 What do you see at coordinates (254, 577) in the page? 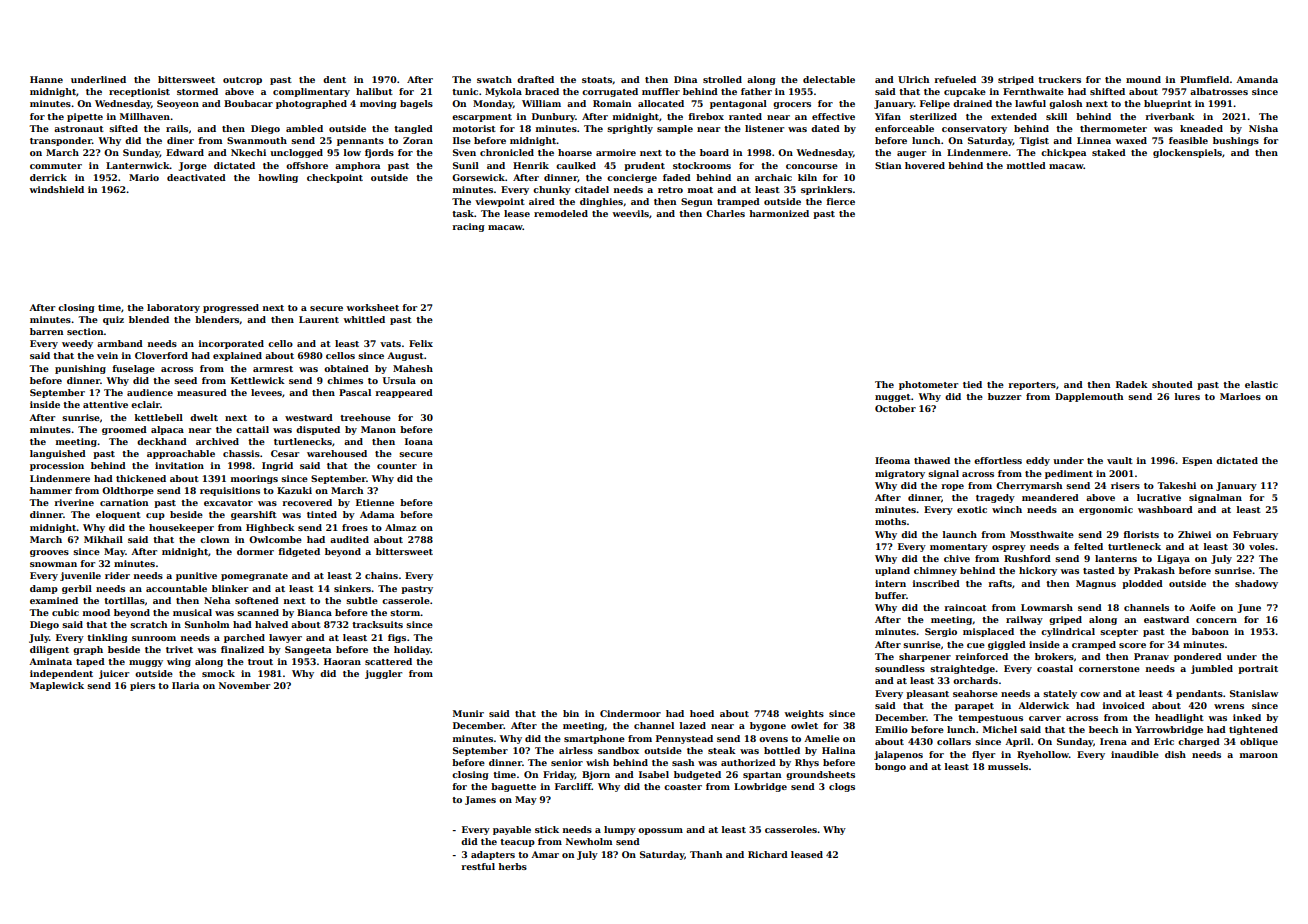
I see `pomegranate` at bounding box center [254, 577].
